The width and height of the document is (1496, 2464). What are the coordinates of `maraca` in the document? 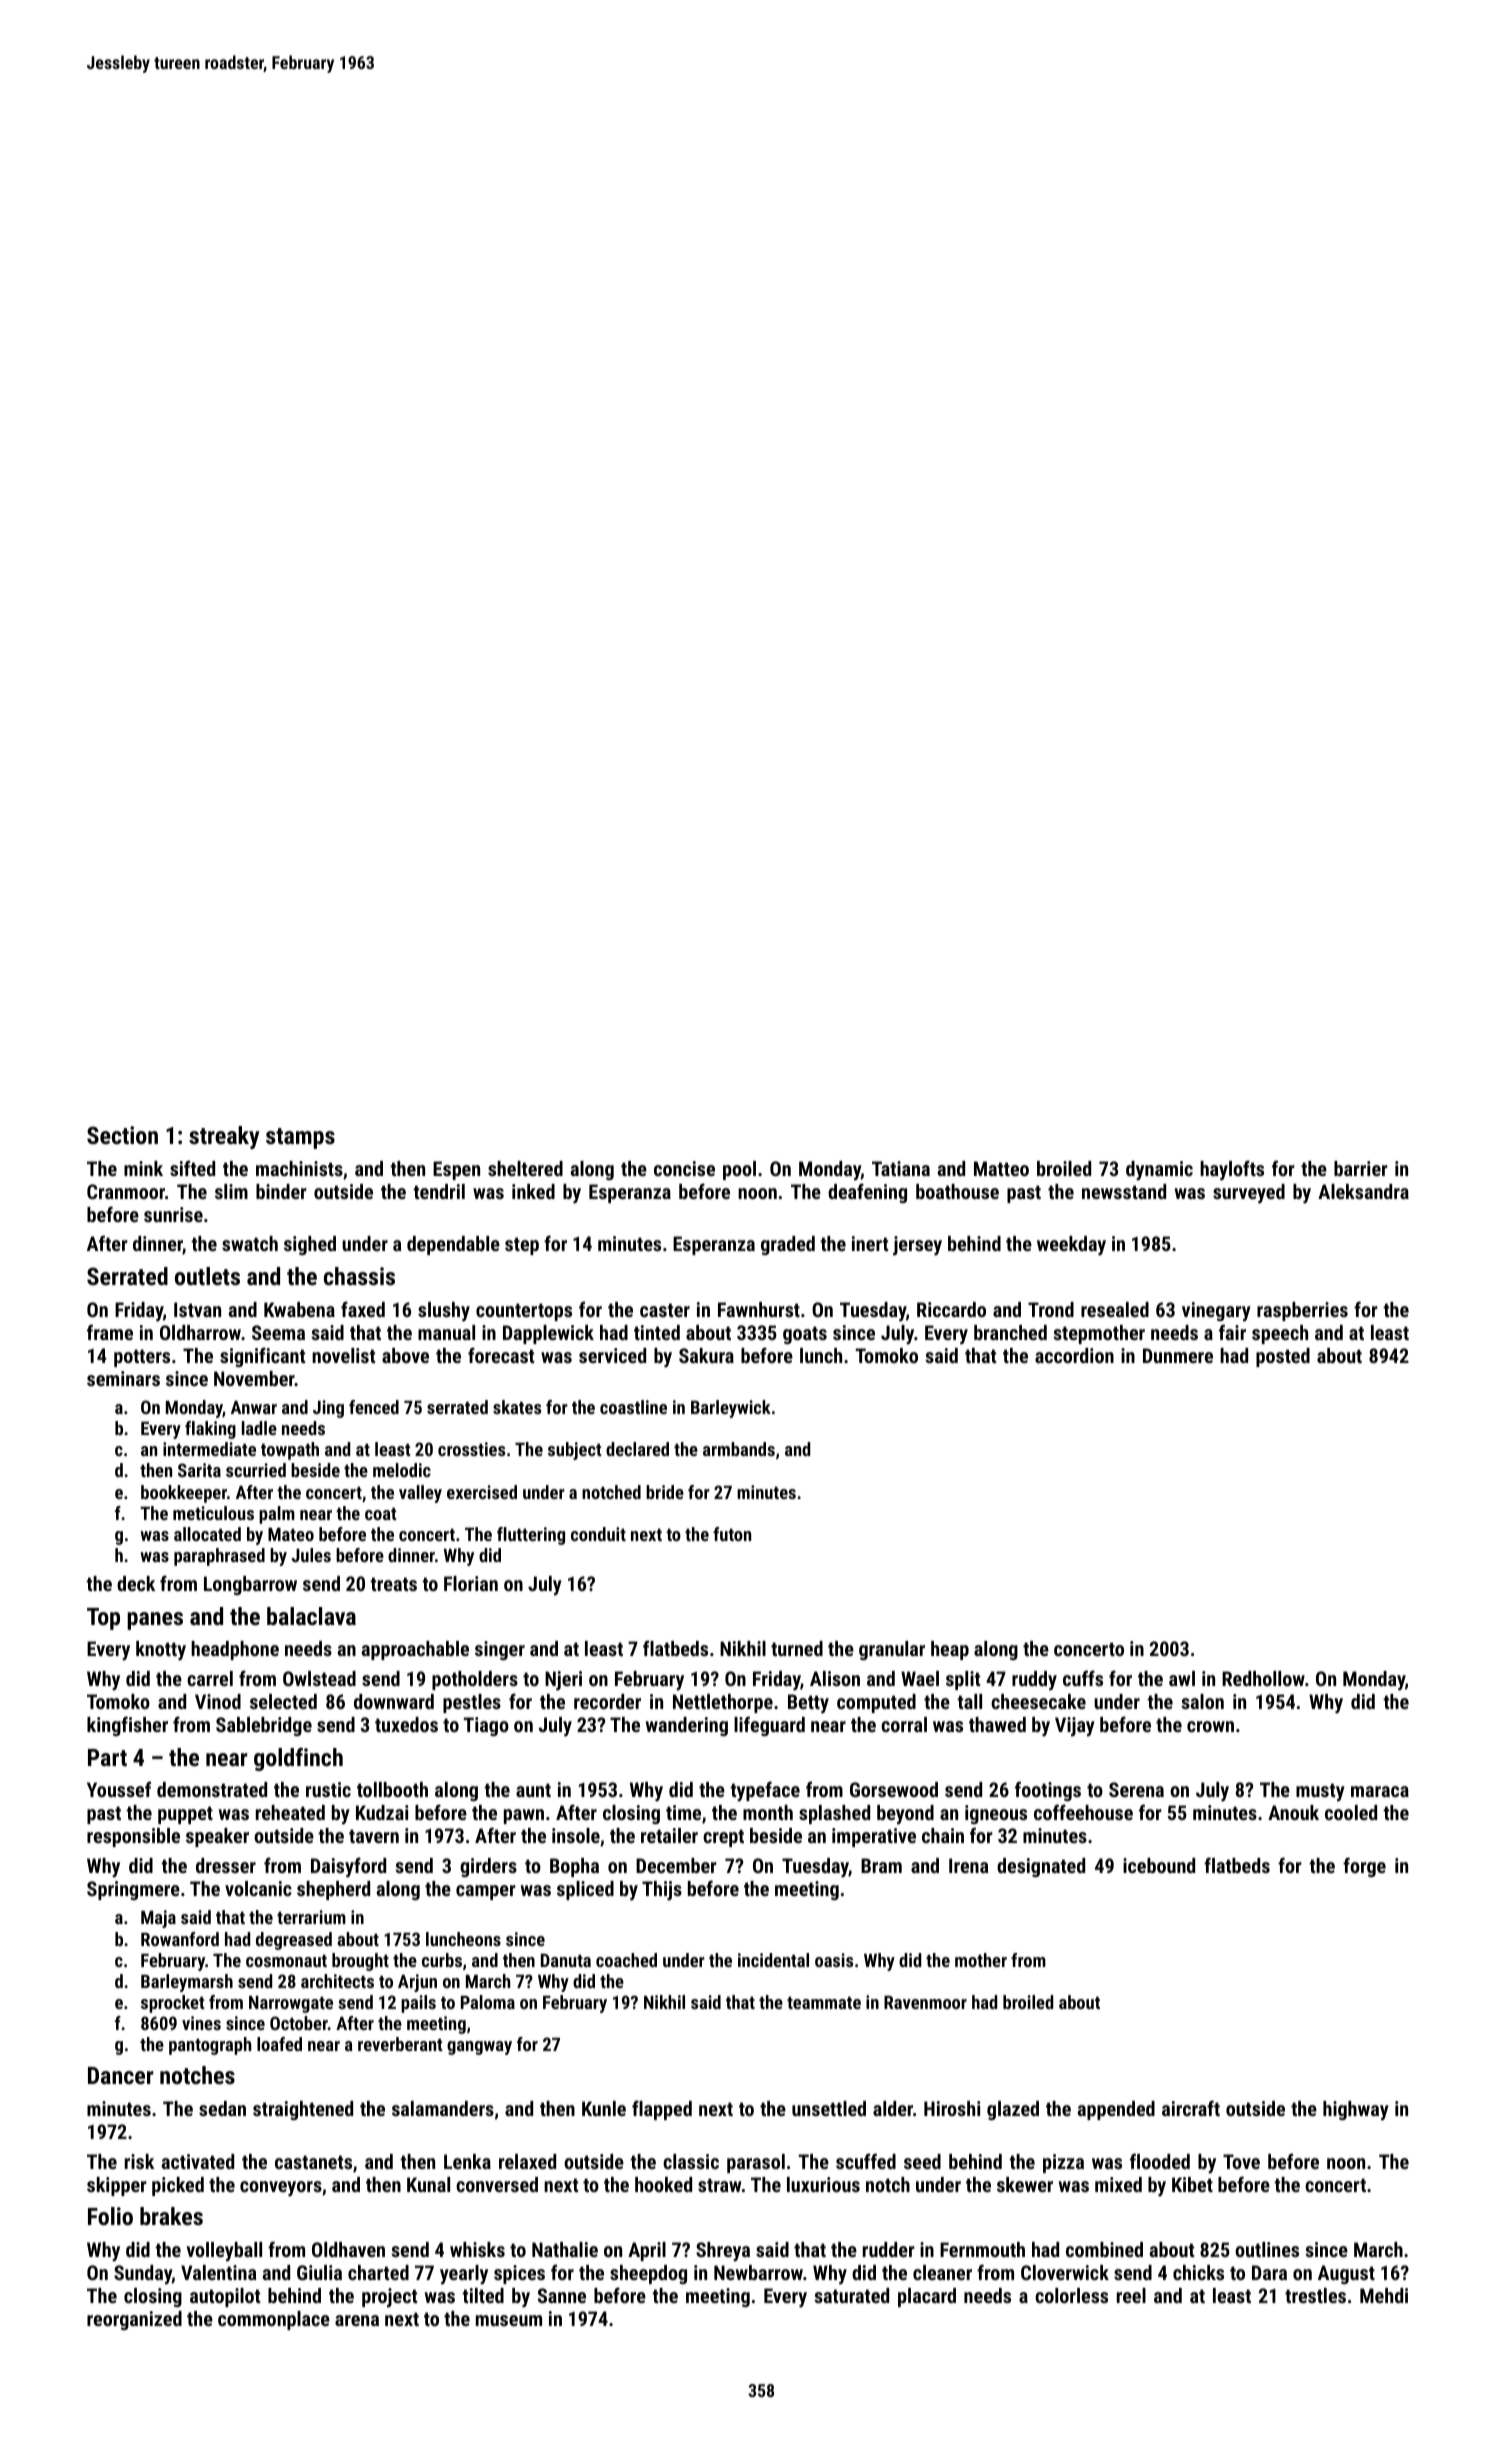 It's located at (1380, 1791).
